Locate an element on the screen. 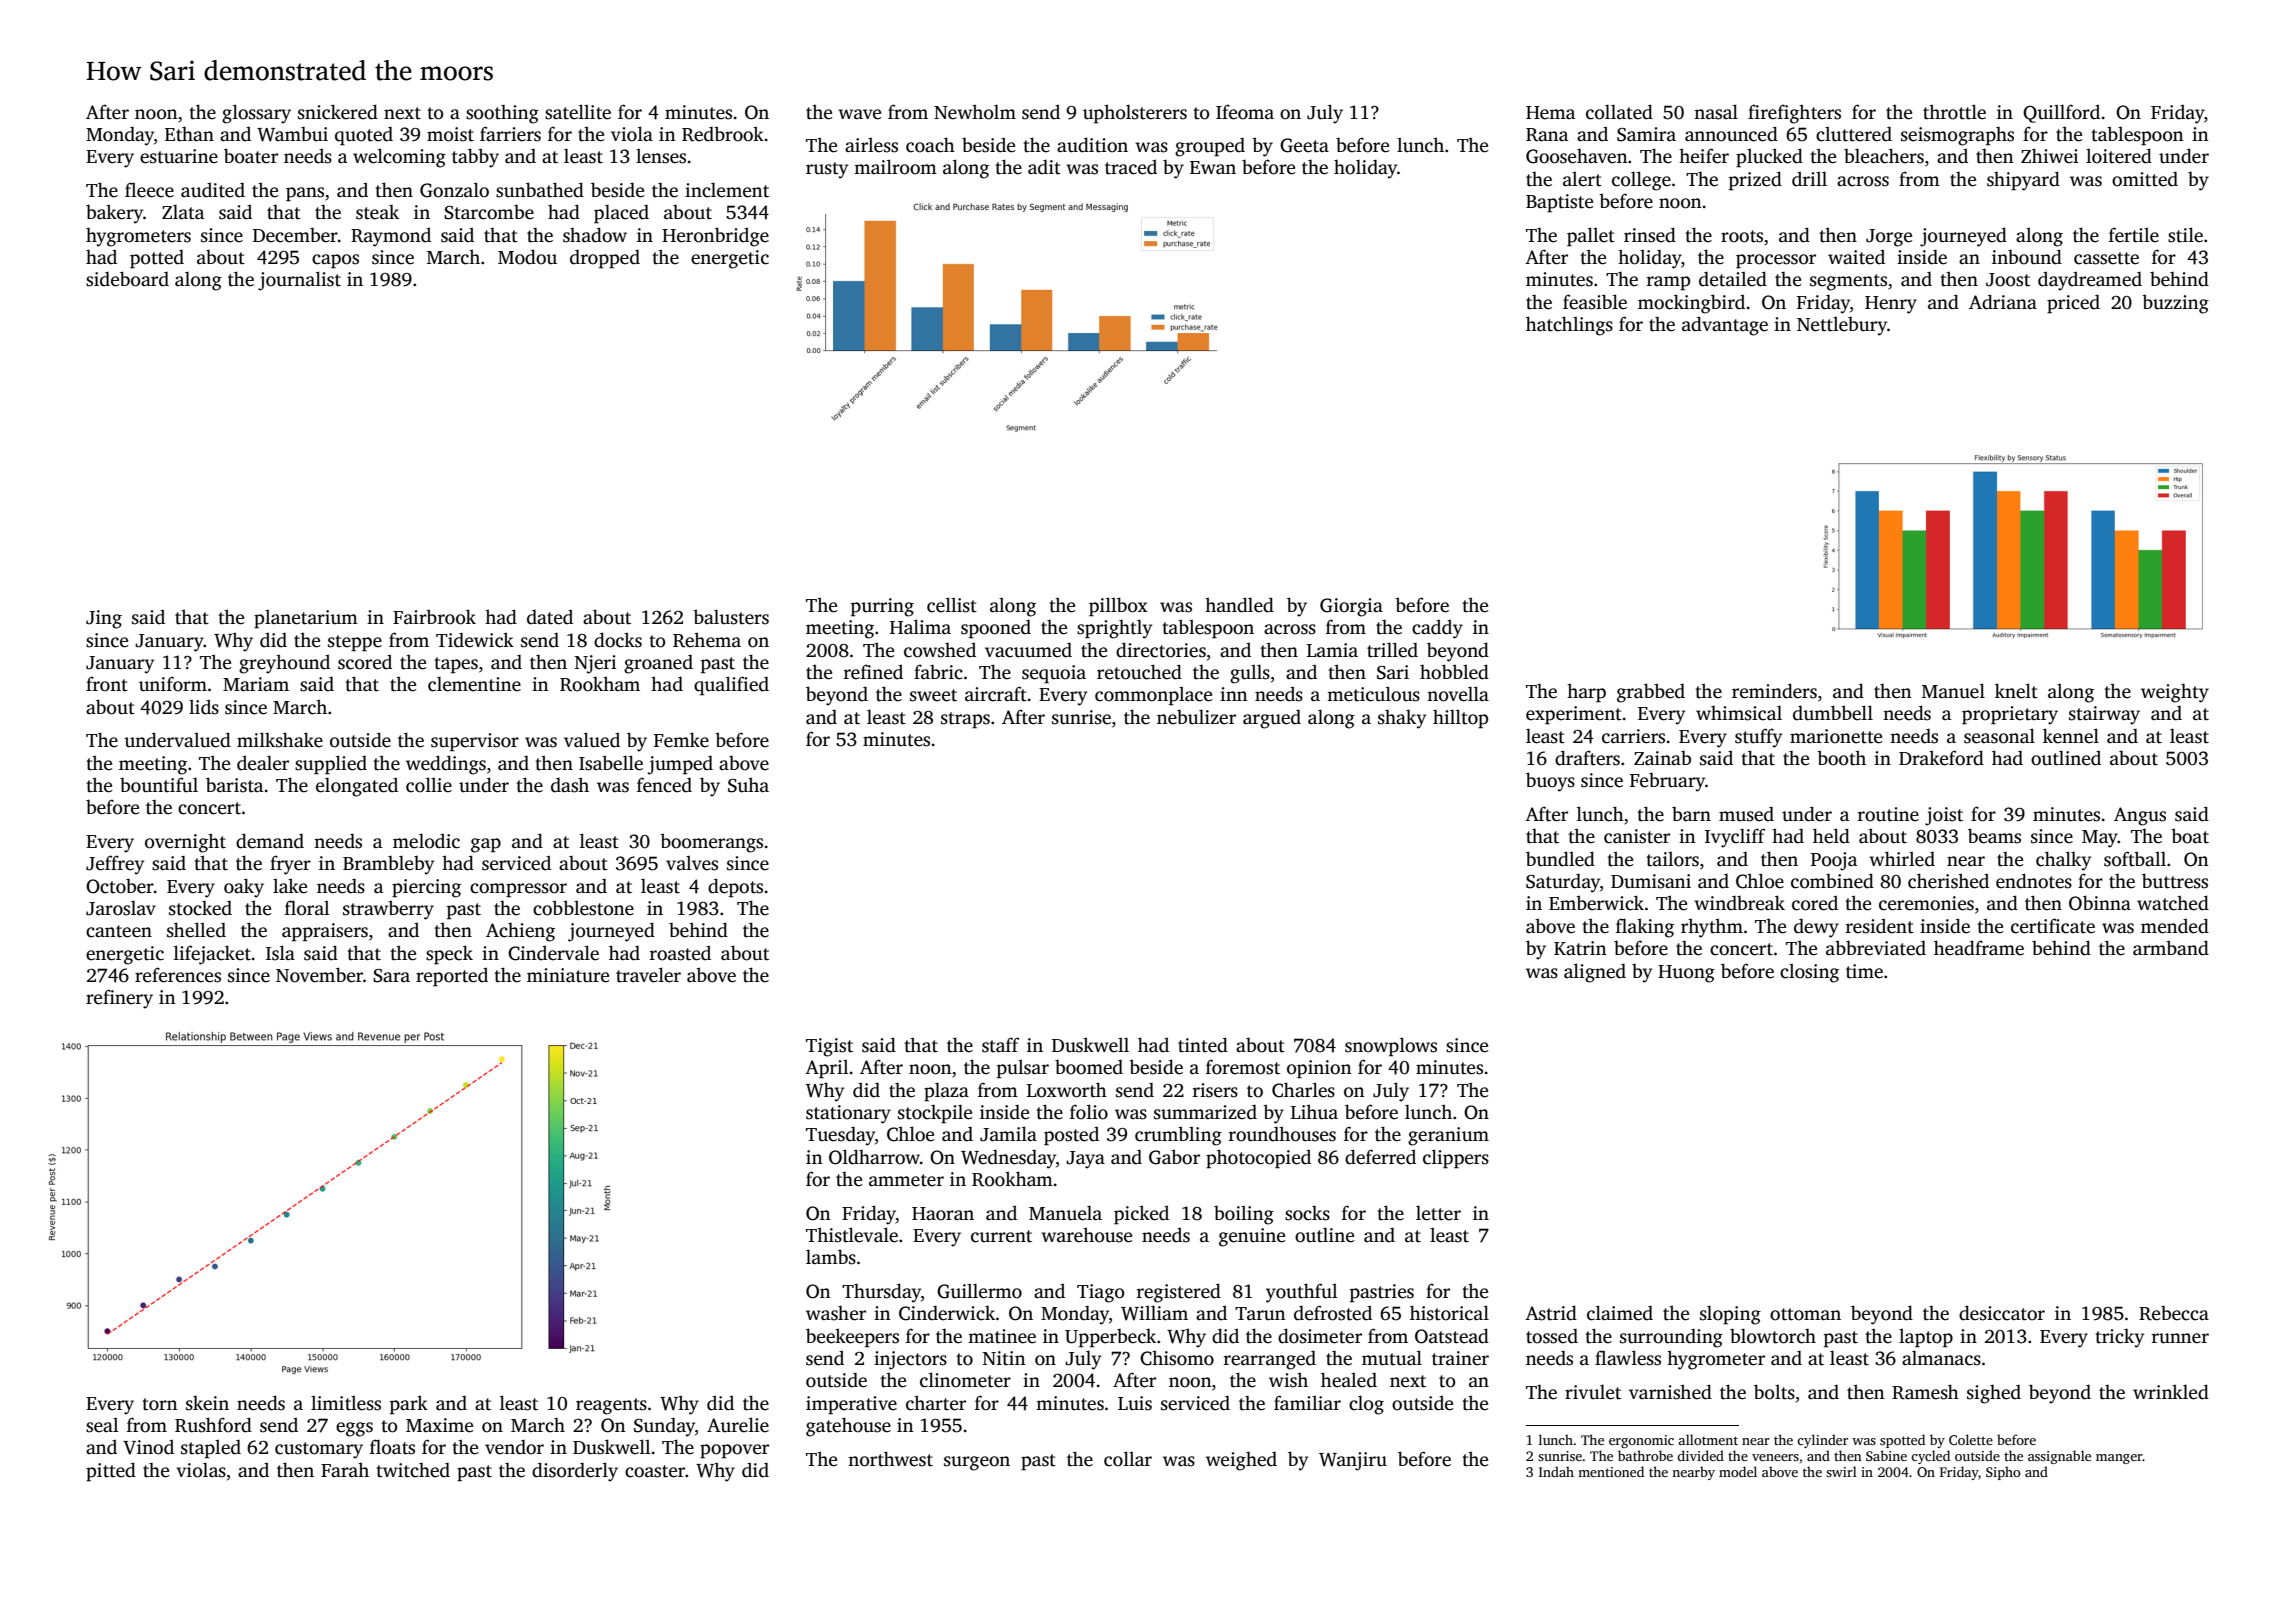 This screenshot has width=2295, height=1623. hatchlings is located at coordinates (1569, 326).
